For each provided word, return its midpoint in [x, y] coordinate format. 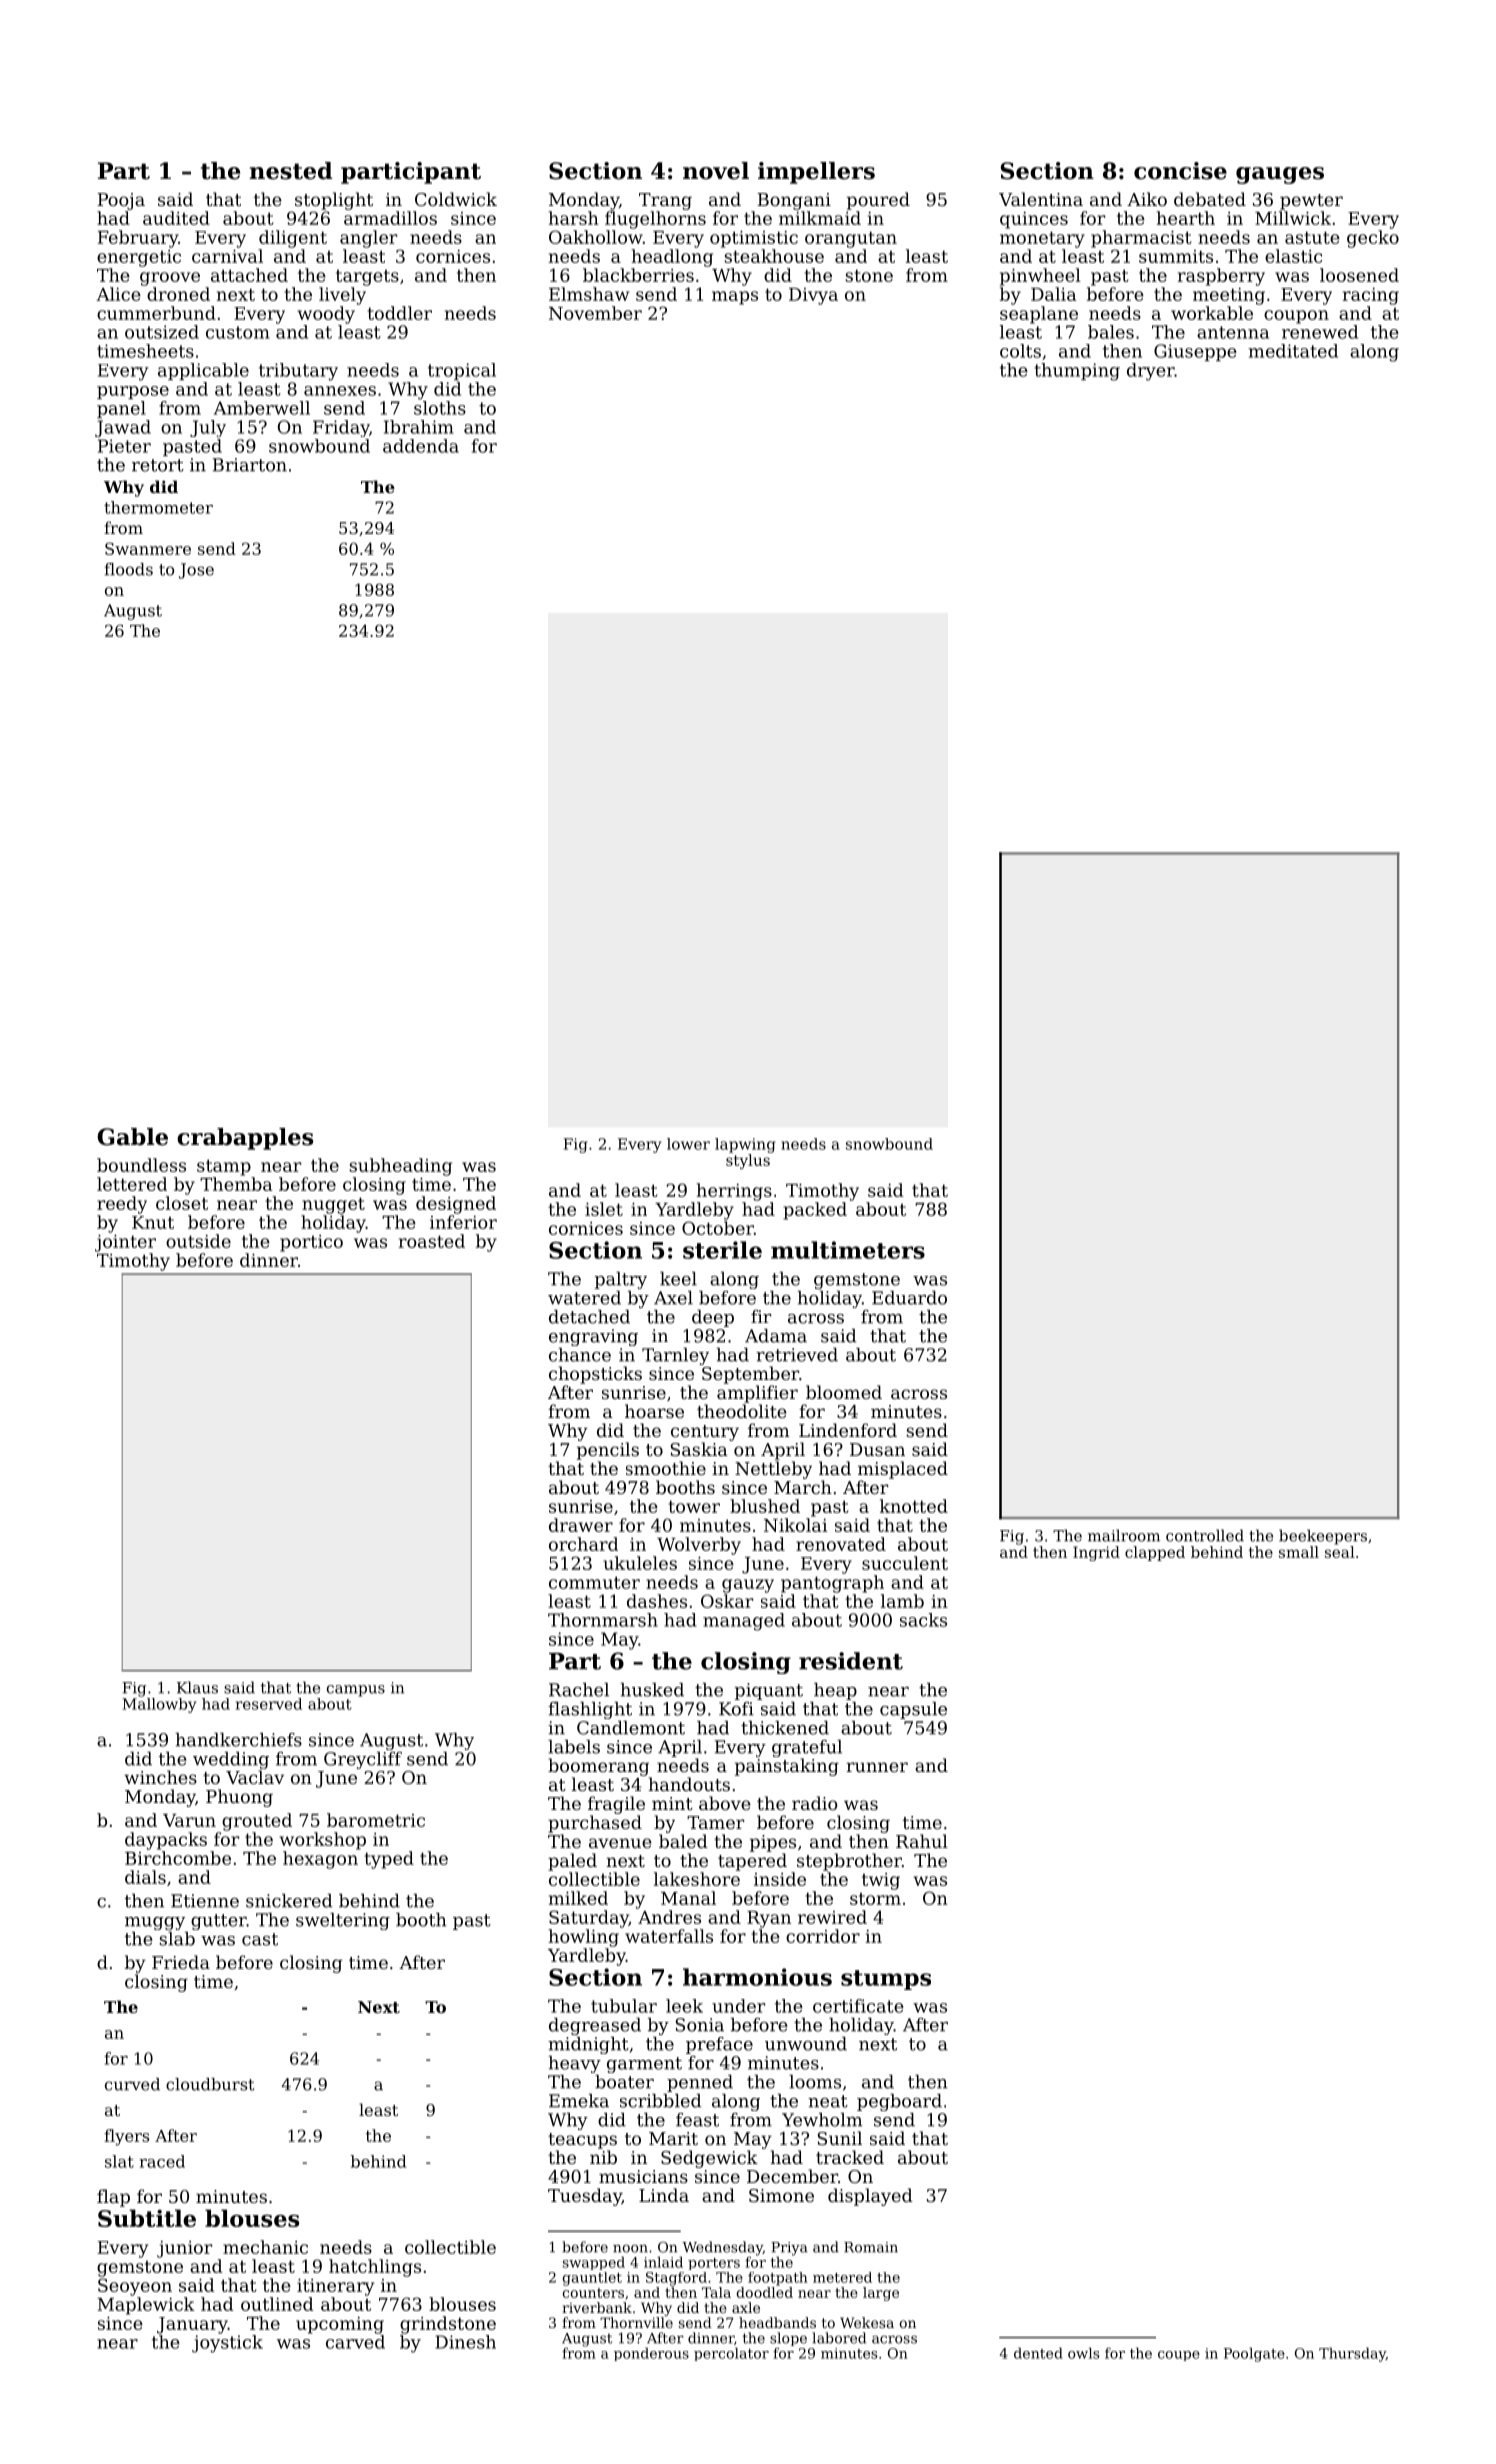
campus [356, 1691]
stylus [748, 1161]
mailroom [1124, 1535]
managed [744, 1622]
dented [1038, 2353]
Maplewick [146, 2306]
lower [688, 1144]
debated [1210, 199]
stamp [224, 1167]
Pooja [121, 201]
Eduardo [909, 1298]
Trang [665, 201]
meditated [1293, 351]
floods [128, 569]
